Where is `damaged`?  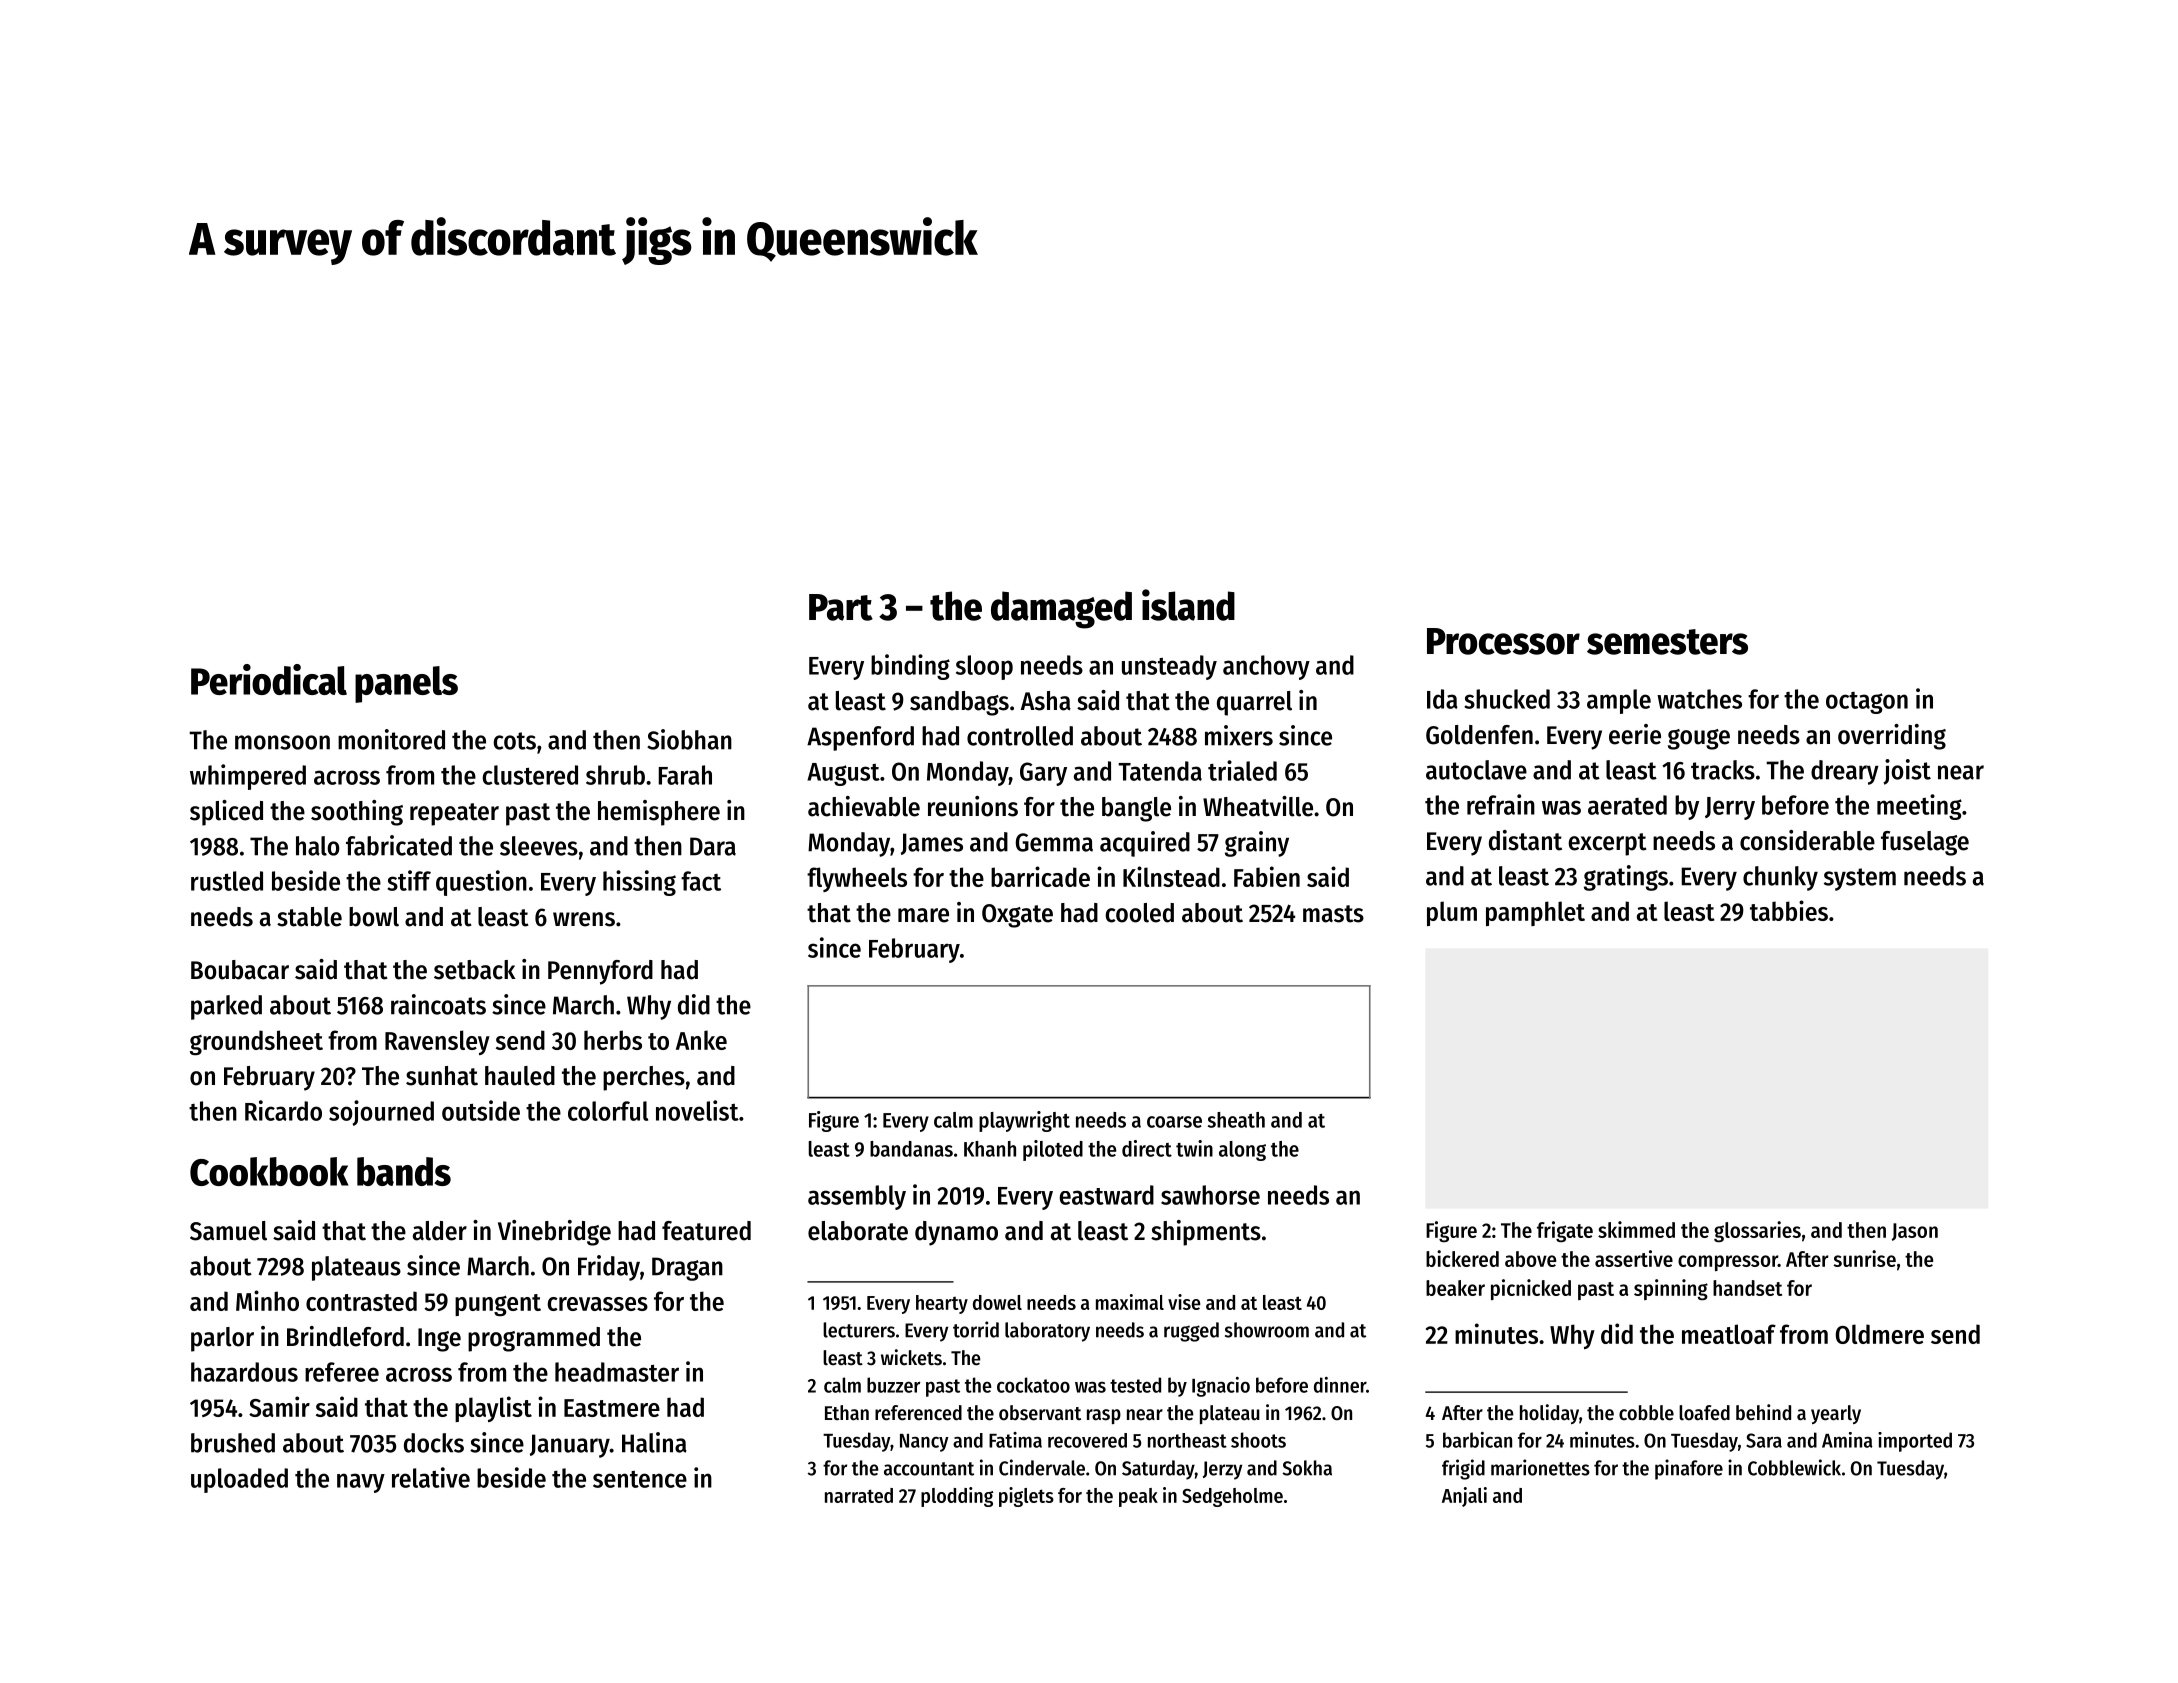 damaged is located at coordinates (1061, 610).
